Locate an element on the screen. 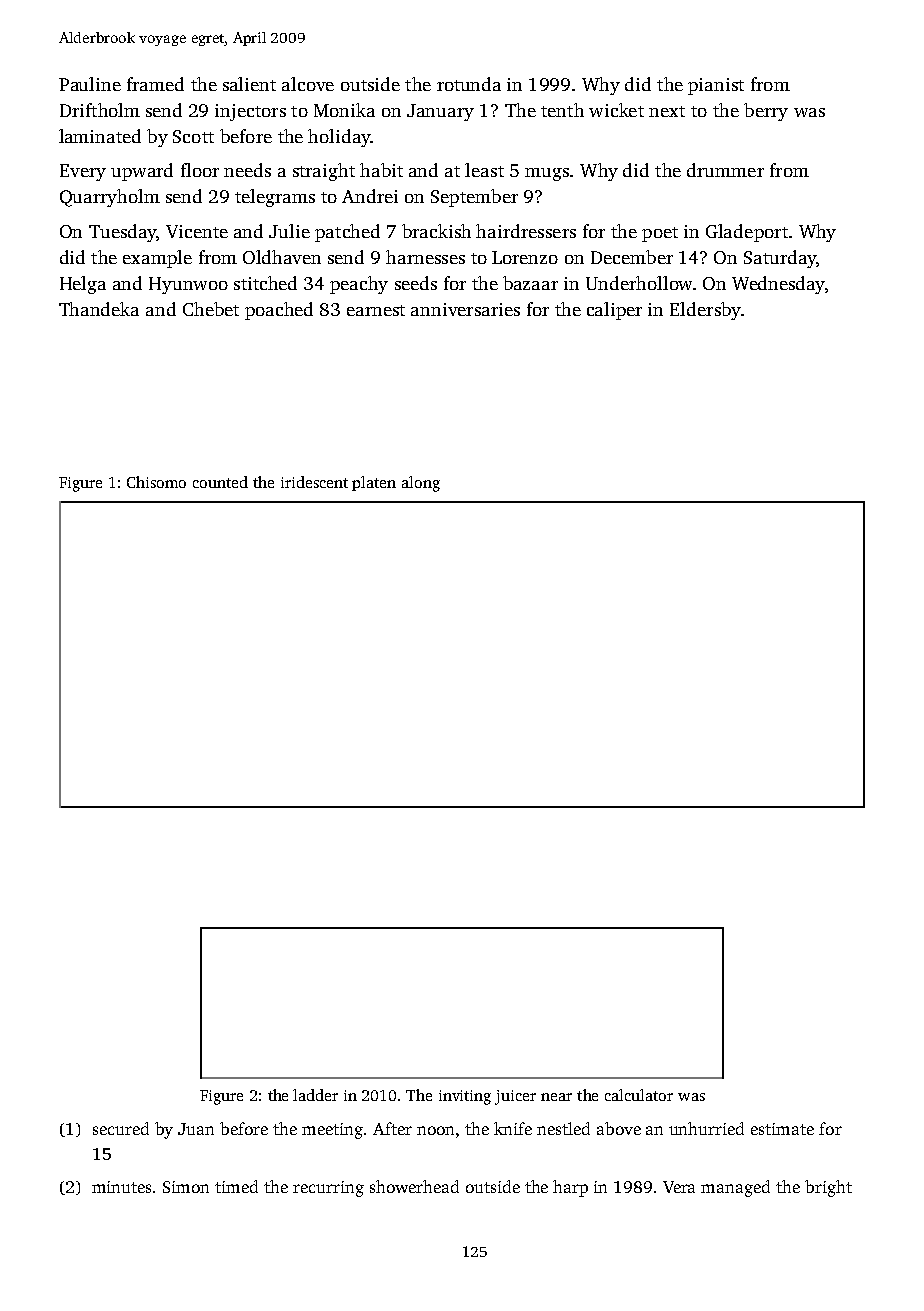 This screenshot has height=1311, width=924. pianist is located at coordinates (716, 86).
